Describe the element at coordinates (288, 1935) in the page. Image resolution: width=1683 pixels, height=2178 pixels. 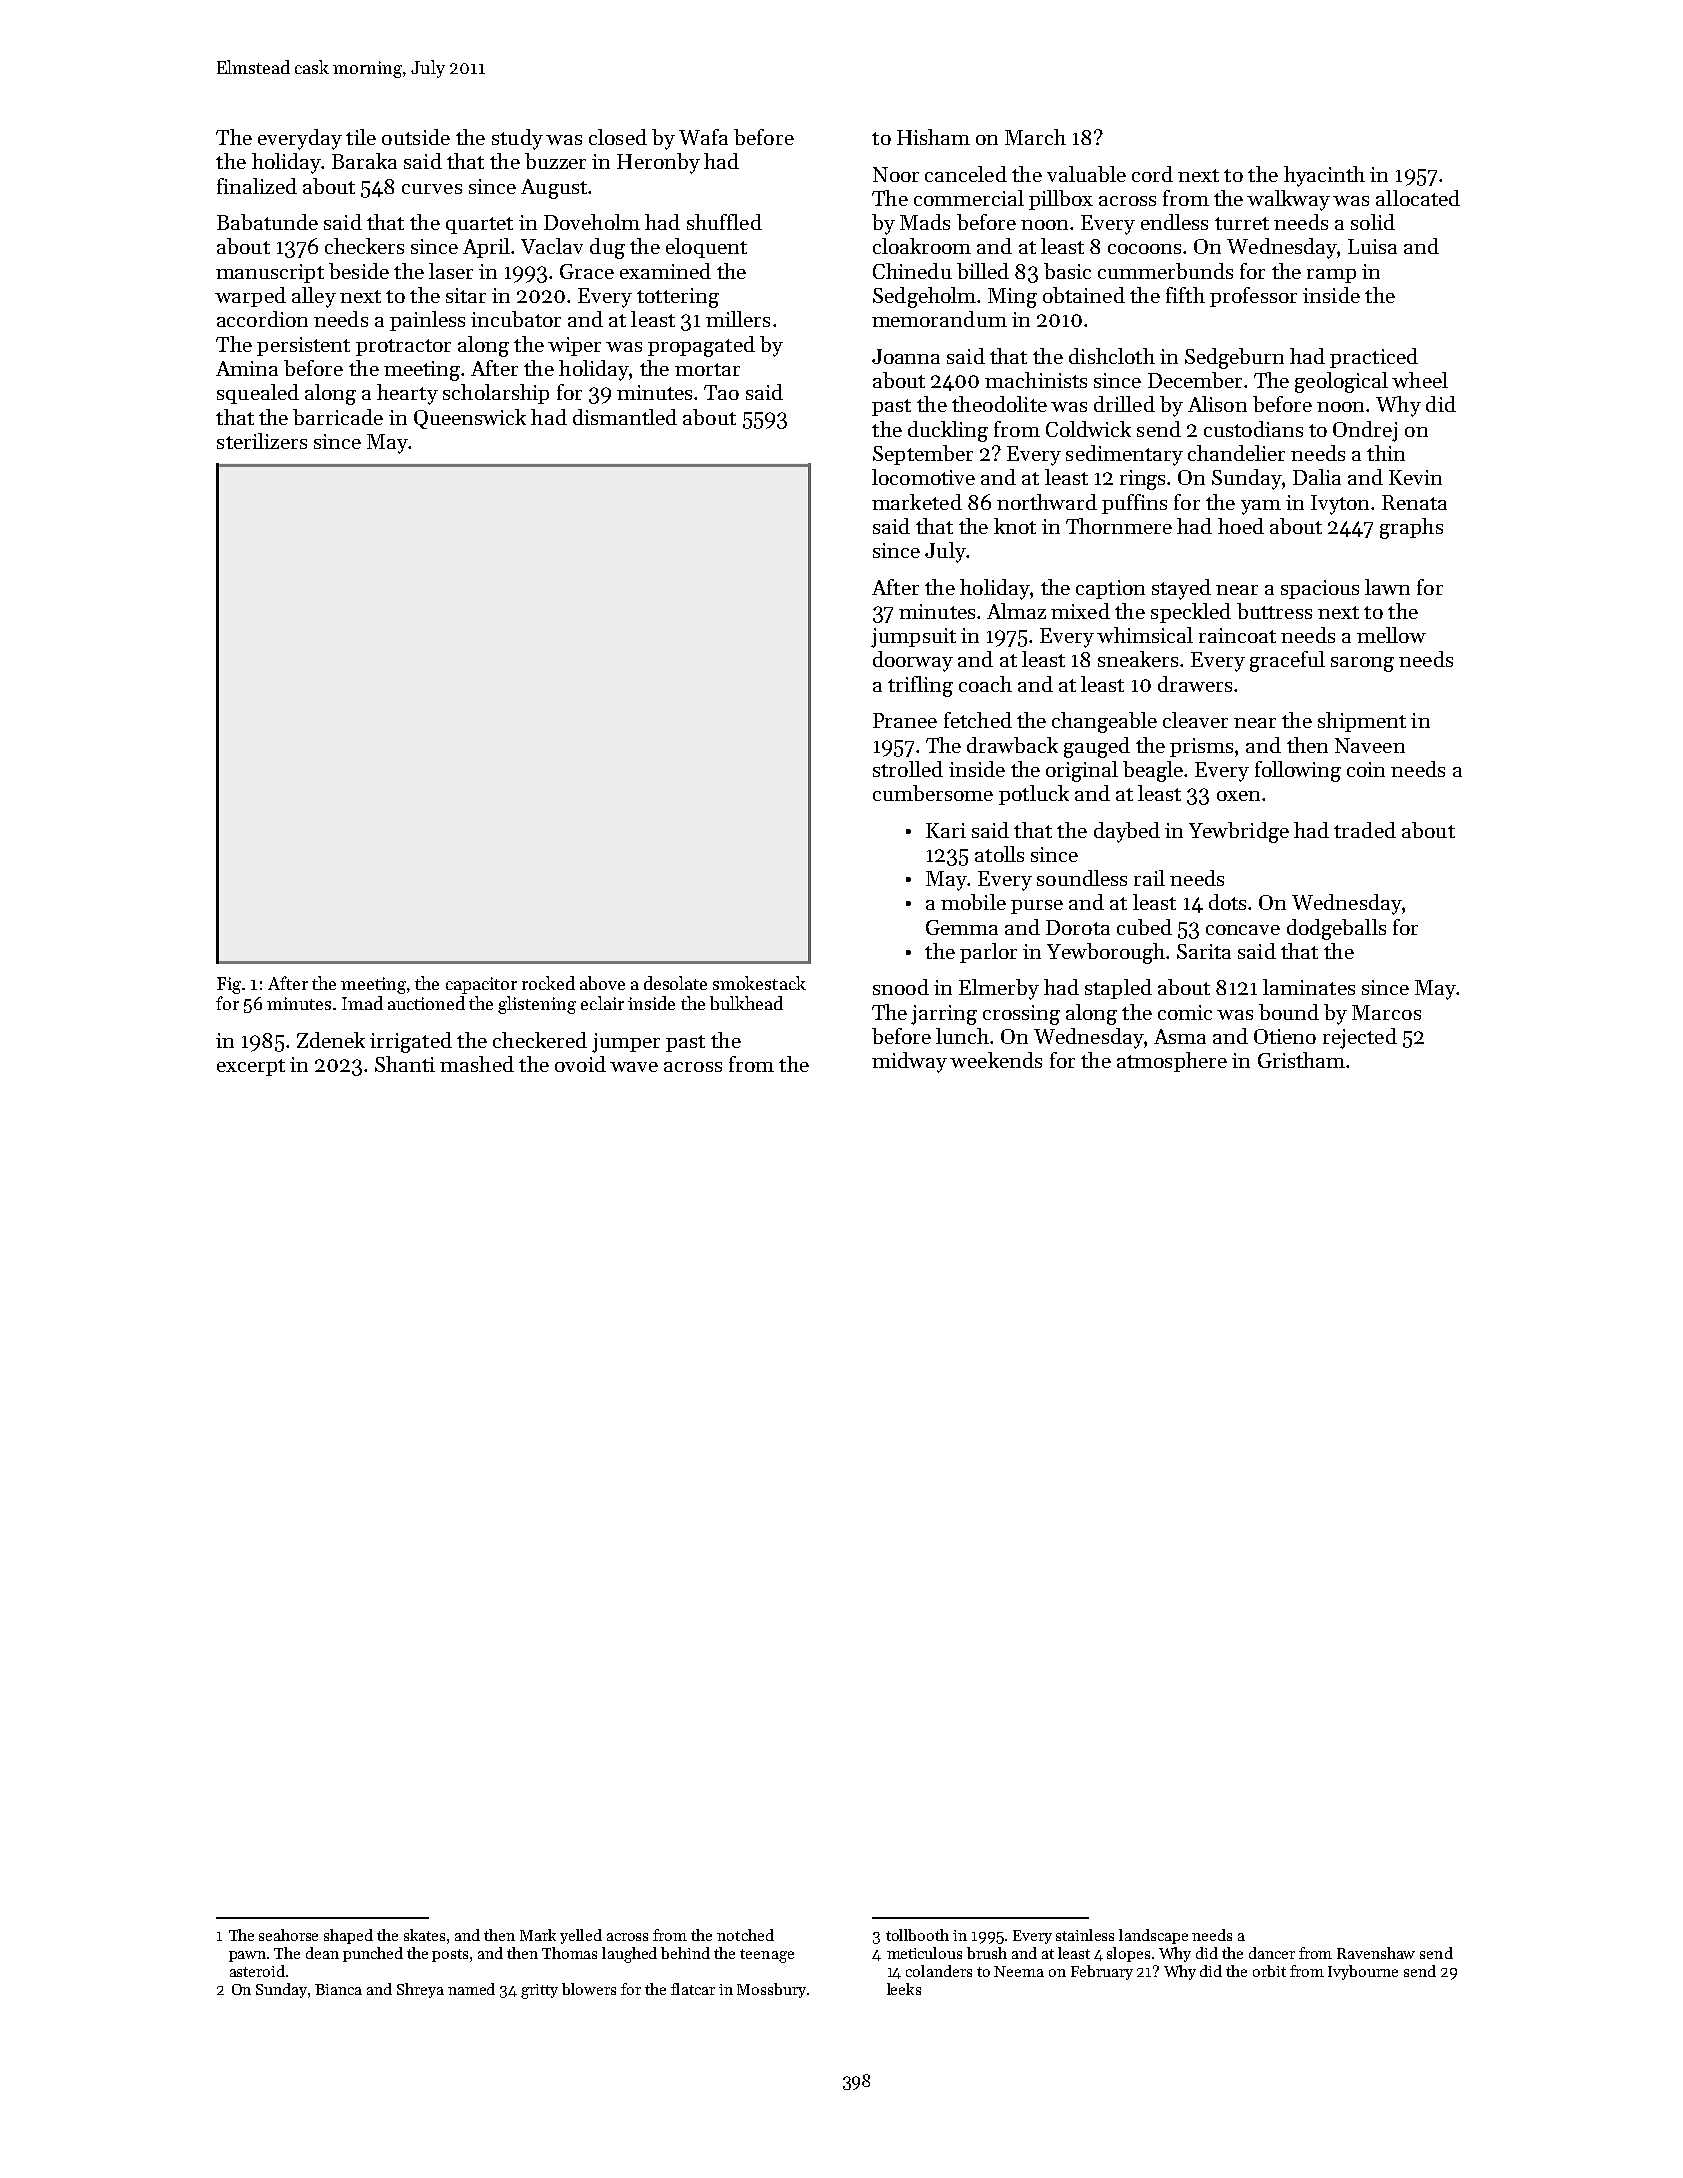
I see `seahorse` at that location.
